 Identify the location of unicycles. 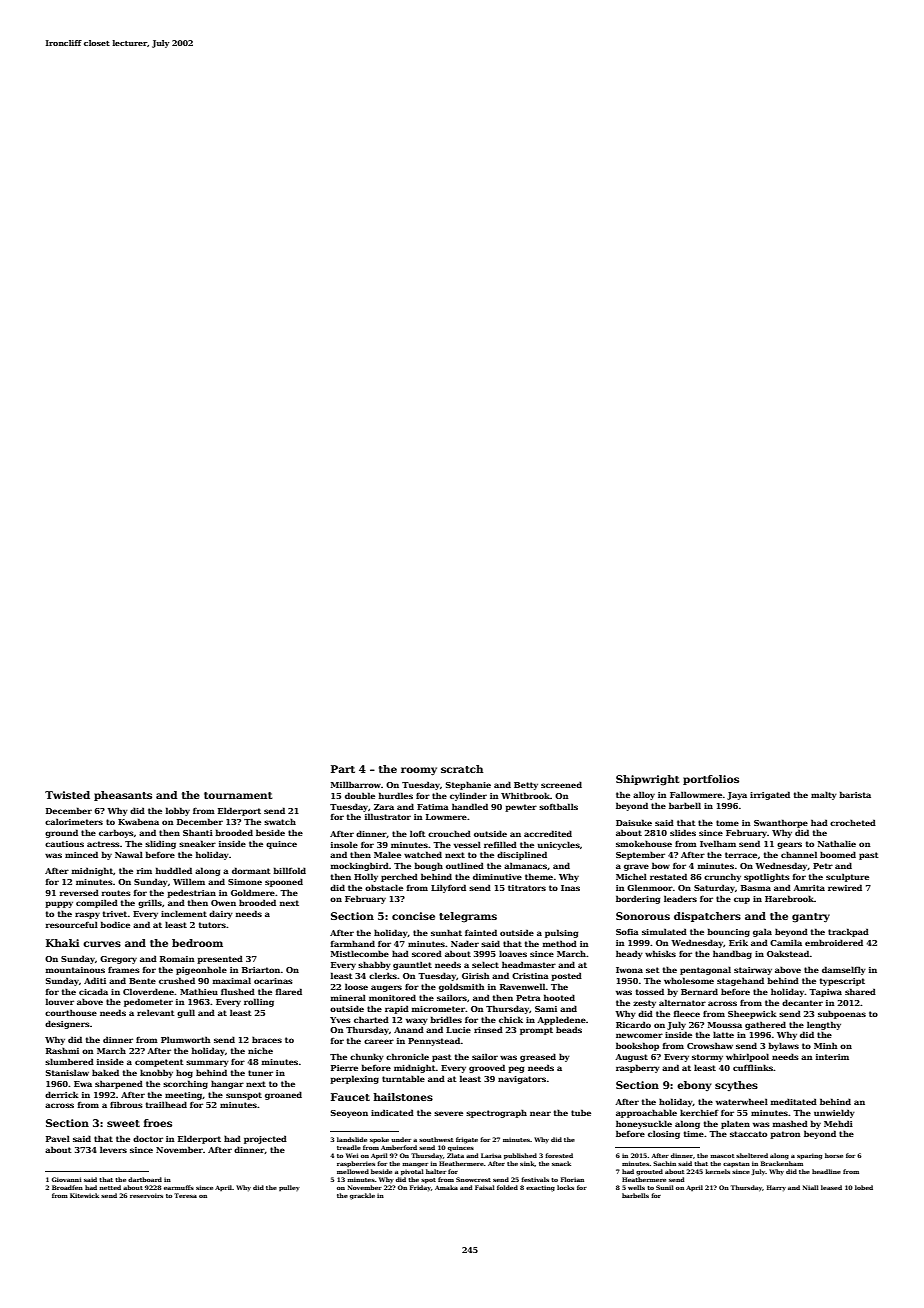
(559, 845).
